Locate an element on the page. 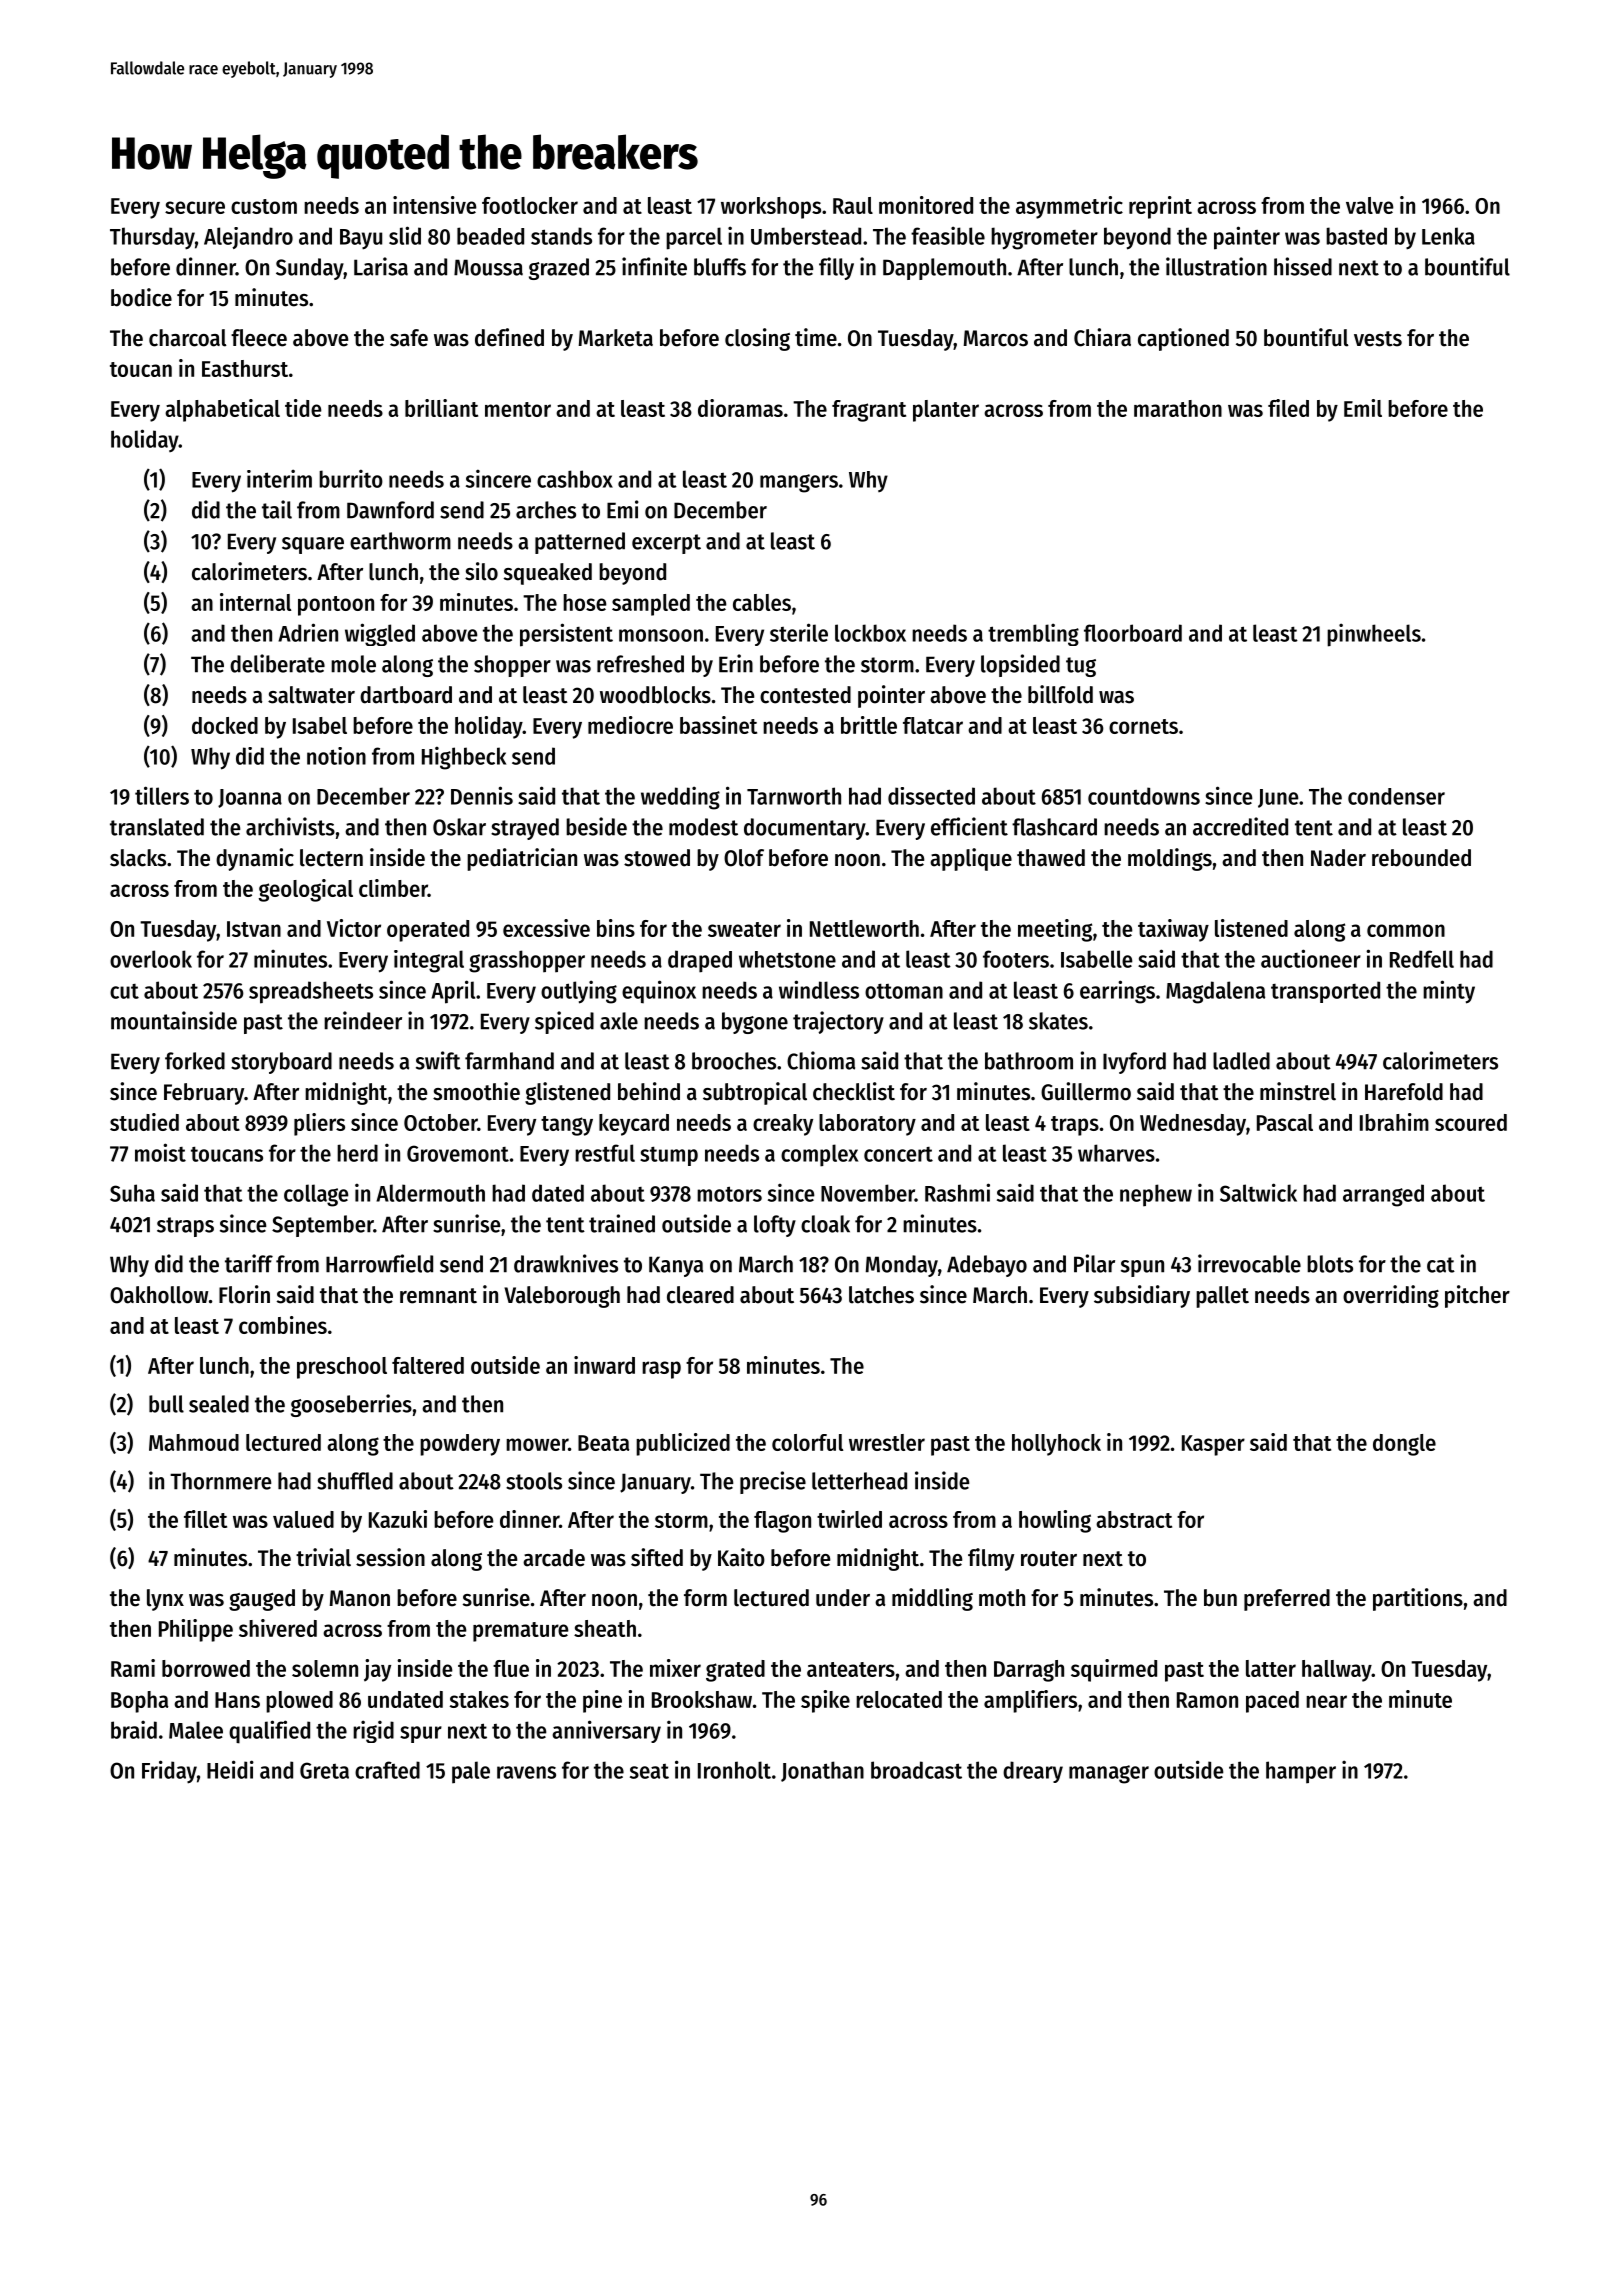  common is located at coordinates (1406, 930).
